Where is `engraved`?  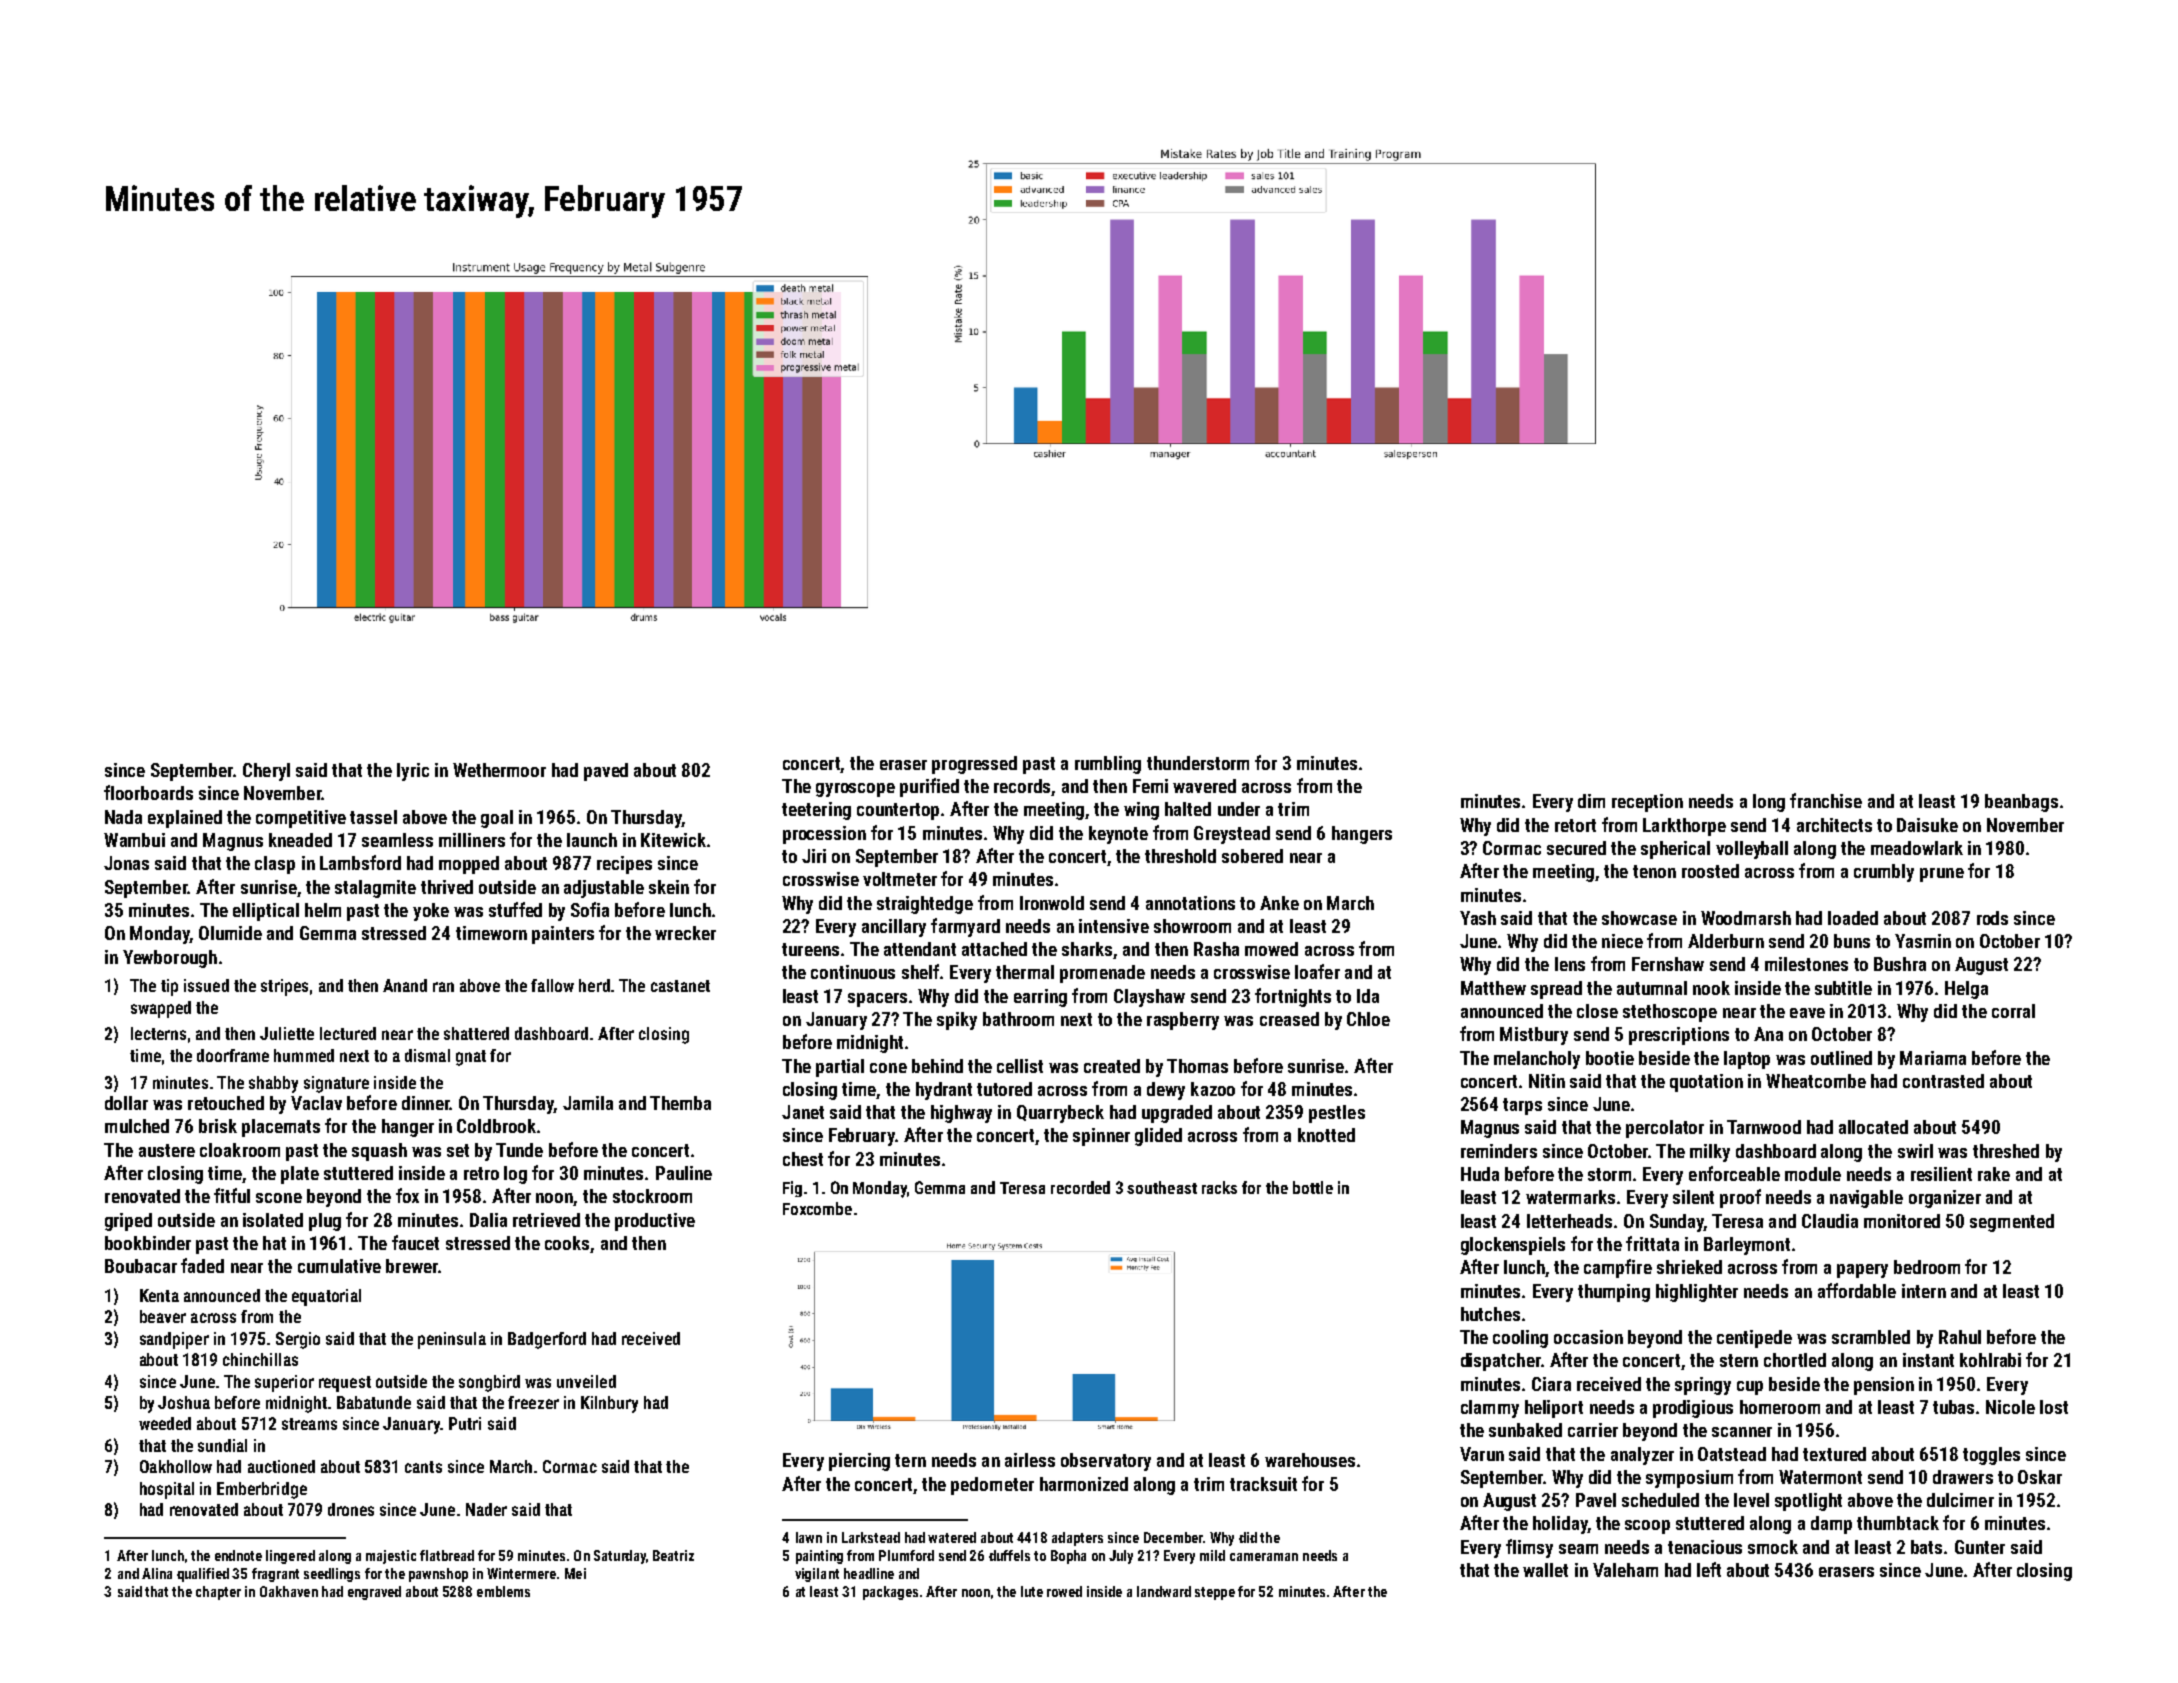
engraved is located at coordinates (374, 1593).
